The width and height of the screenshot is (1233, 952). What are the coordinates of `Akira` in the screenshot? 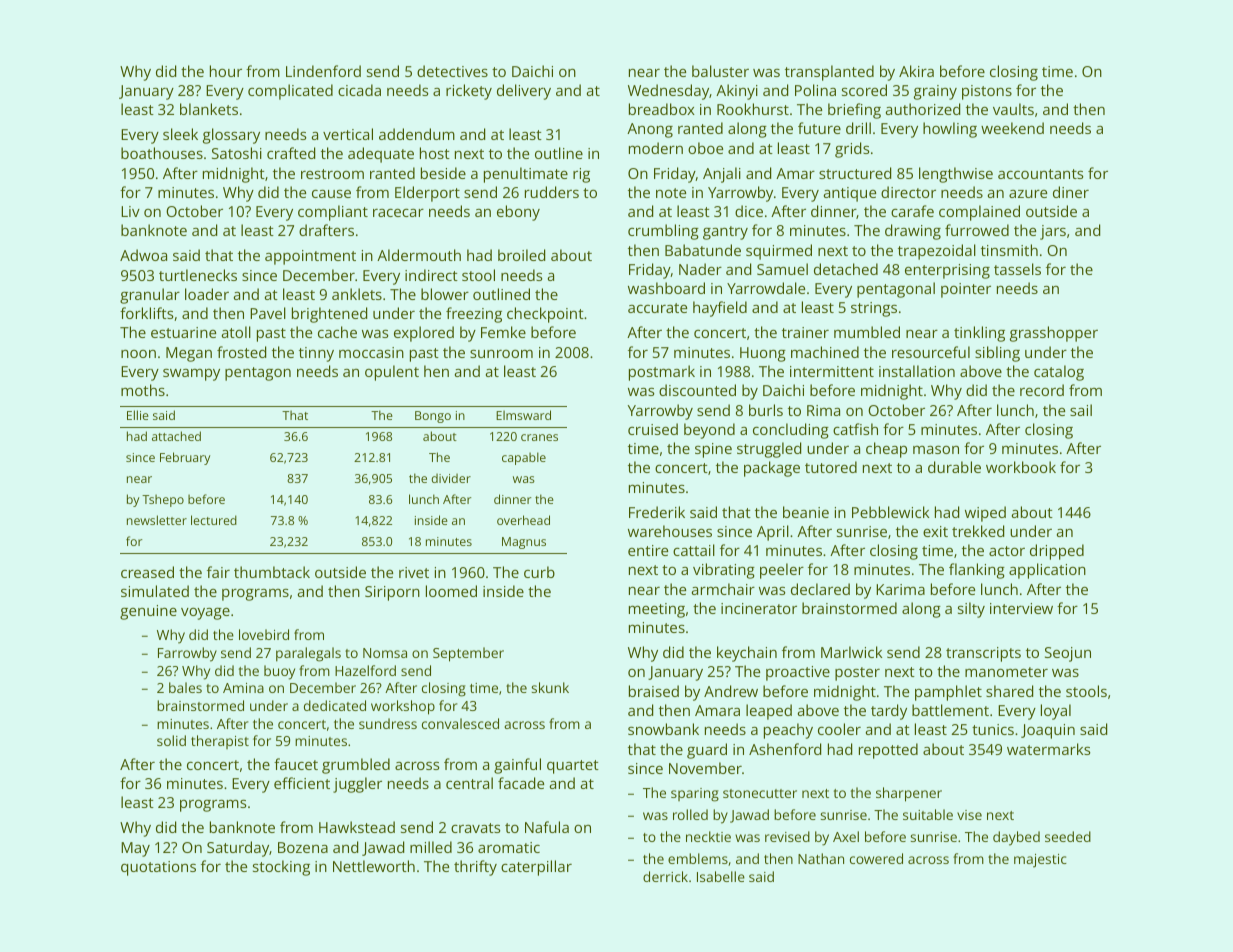 It's located at (916, 71).
